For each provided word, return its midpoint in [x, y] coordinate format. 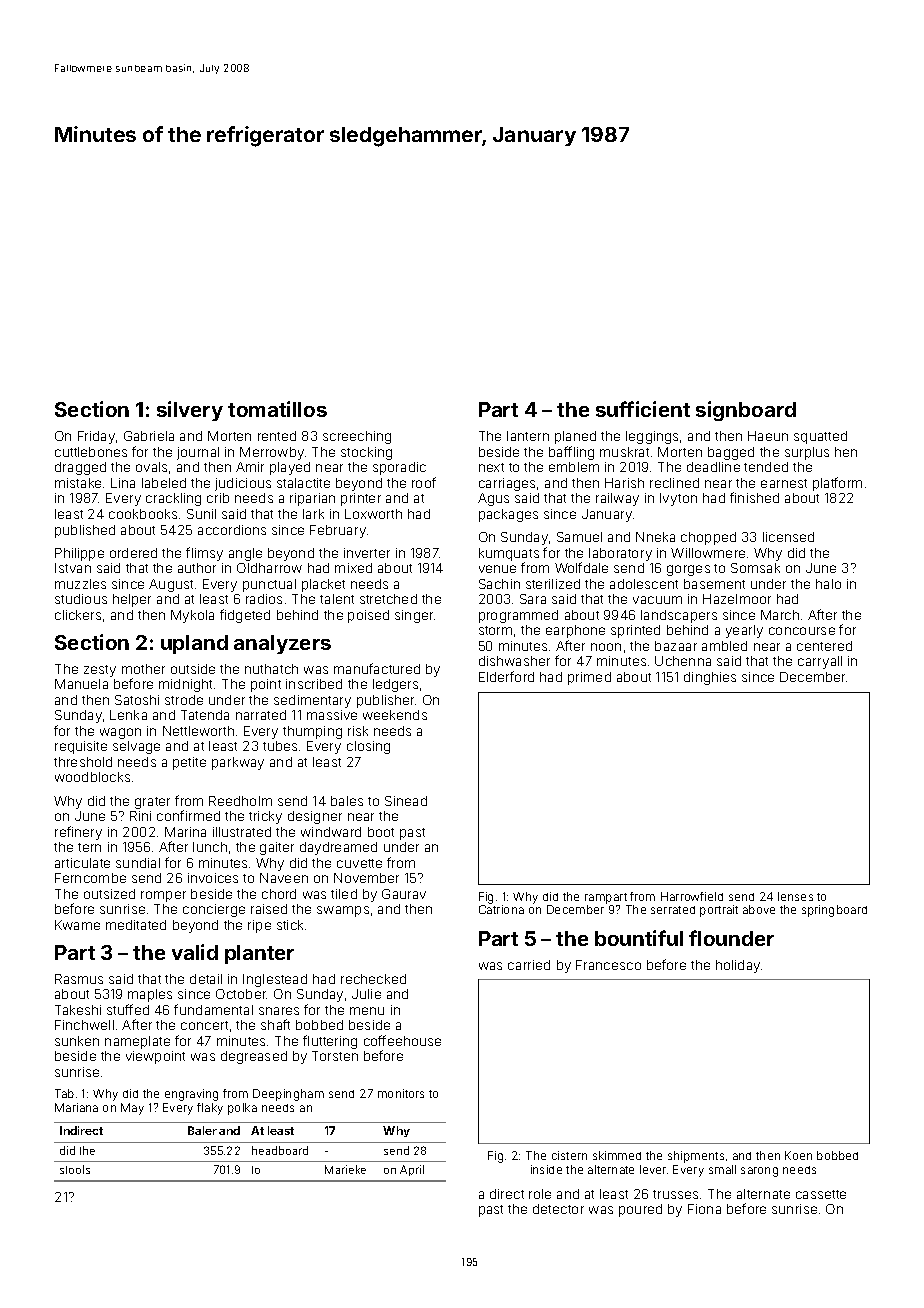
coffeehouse [402, 1040]
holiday [738, 966]
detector [558, 1209]
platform [837, 484]
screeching [357, 437]
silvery [190, 411]
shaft [275, 1024]
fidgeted [245, 616]
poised [368, 616]
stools [75, 1169]
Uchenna [683, 661]
